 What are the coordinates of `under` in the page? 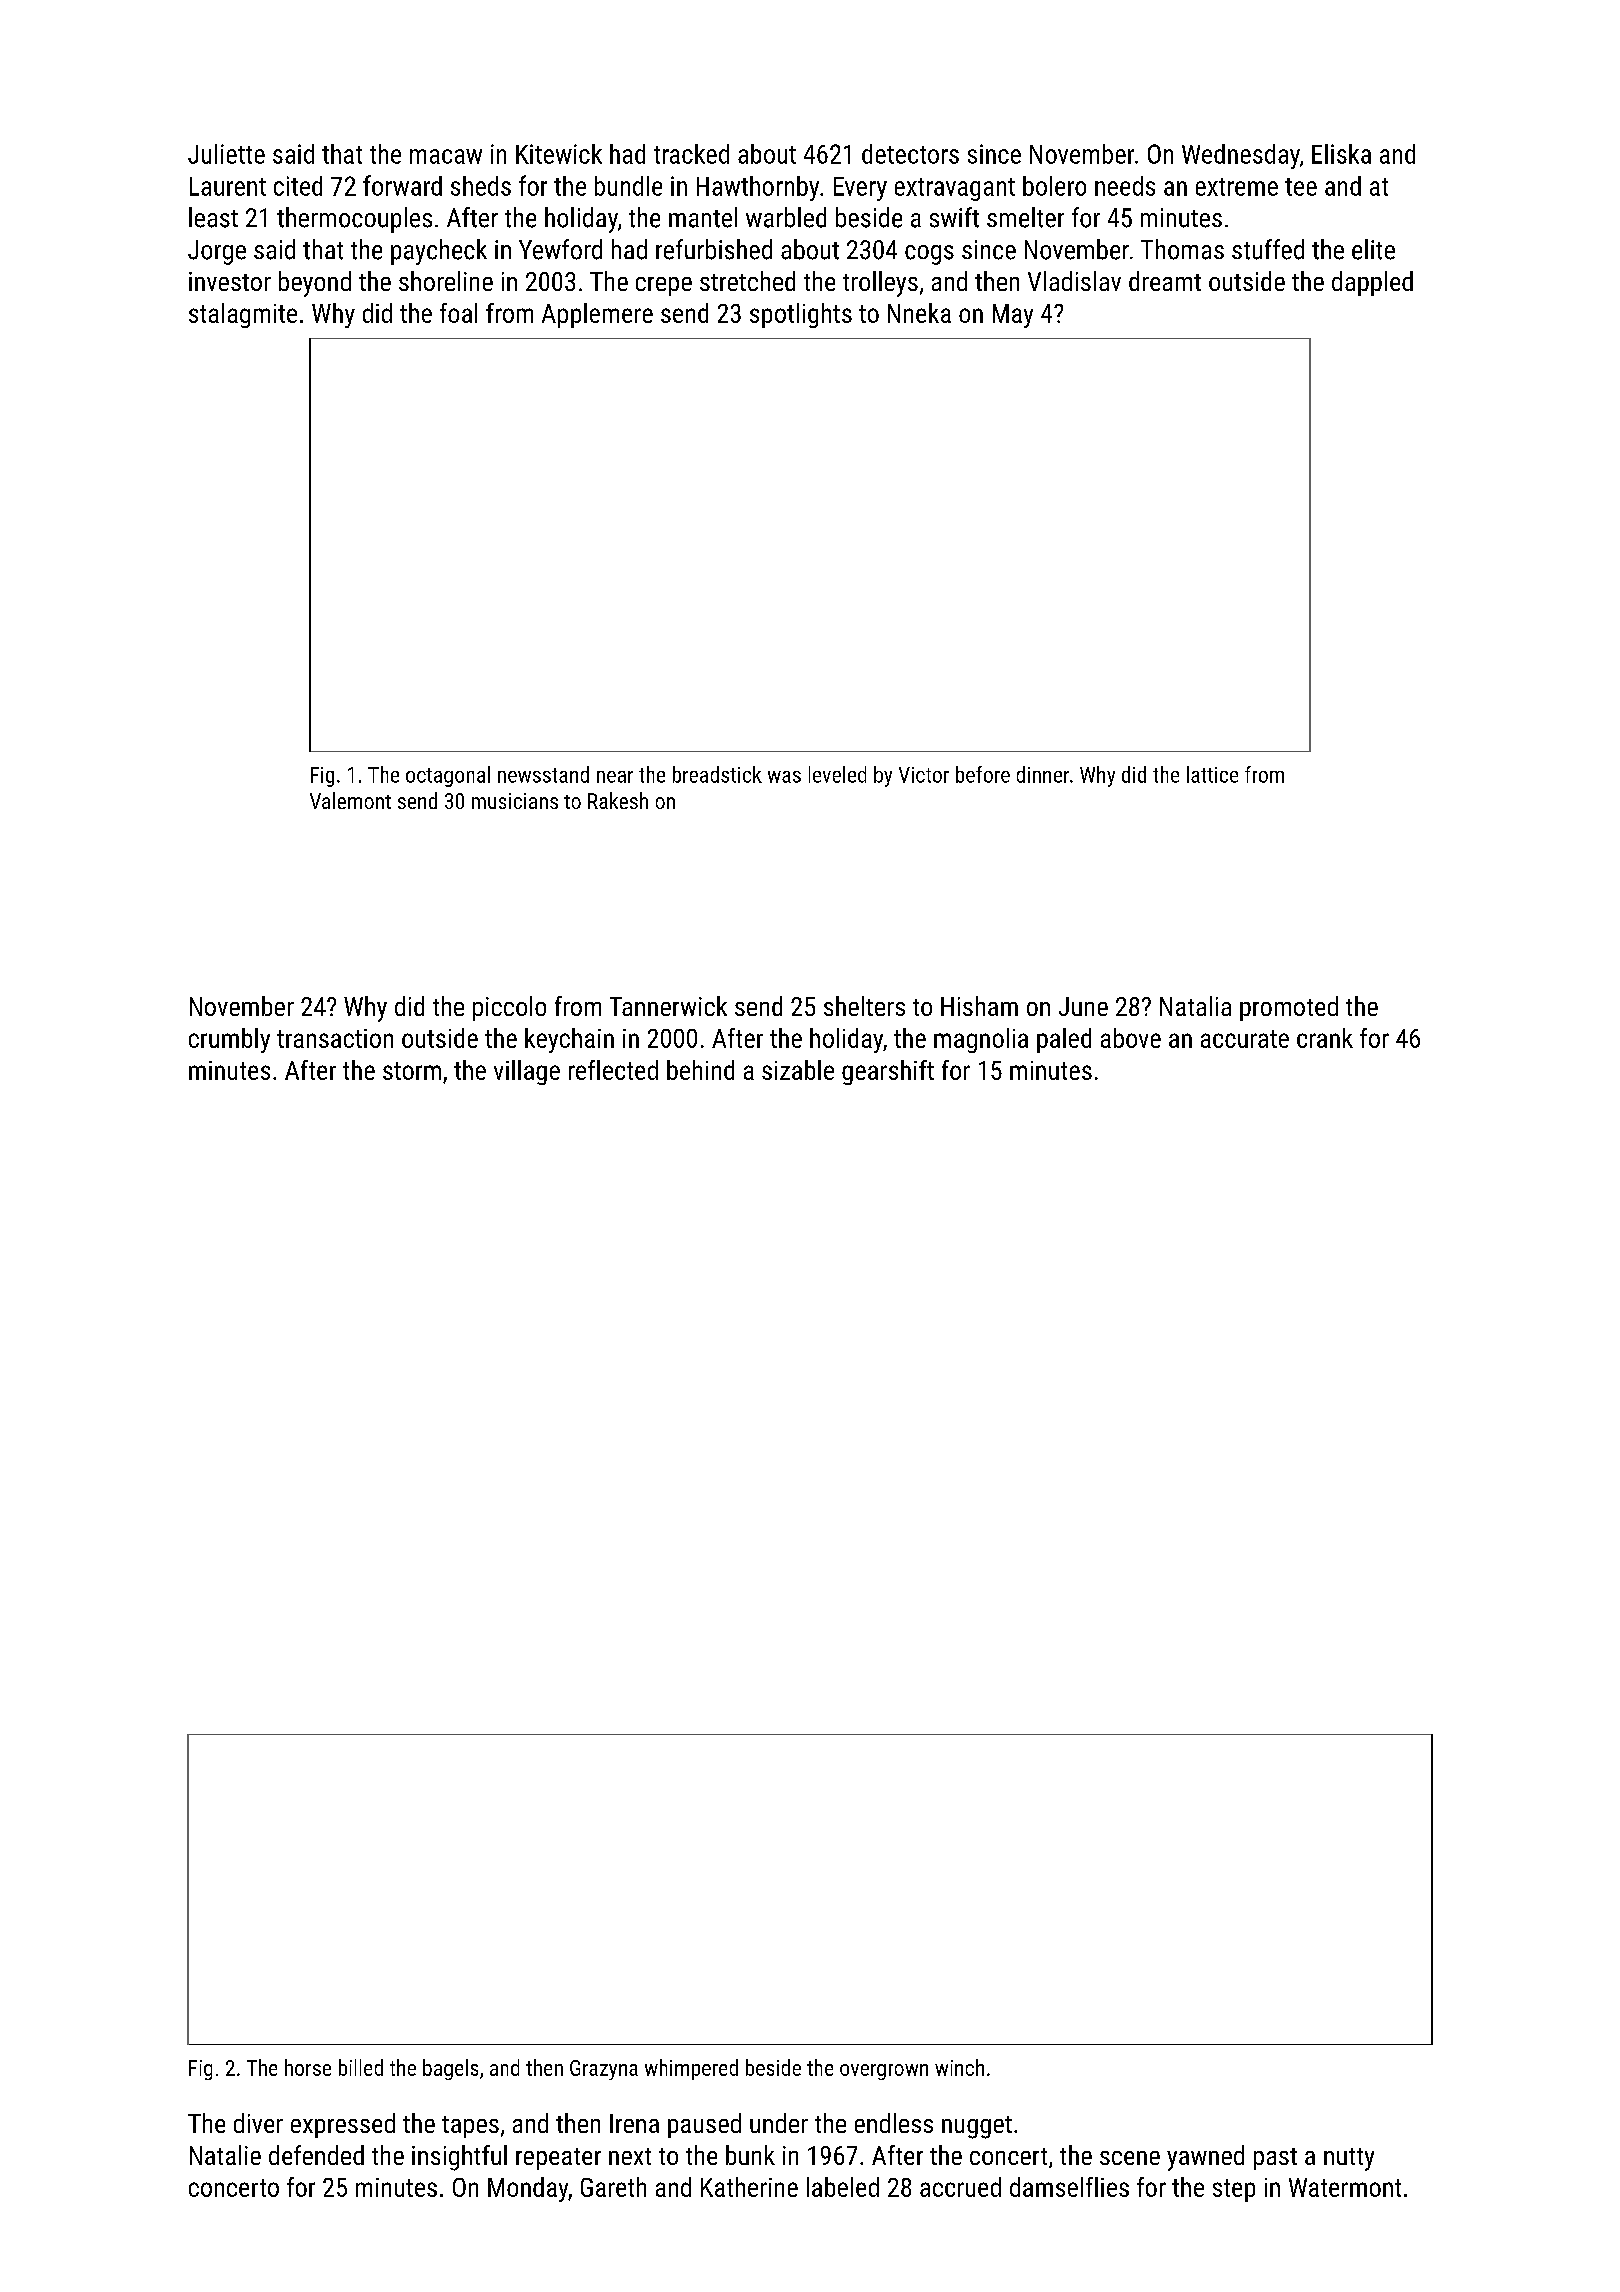 It's located at (779, 2123).
